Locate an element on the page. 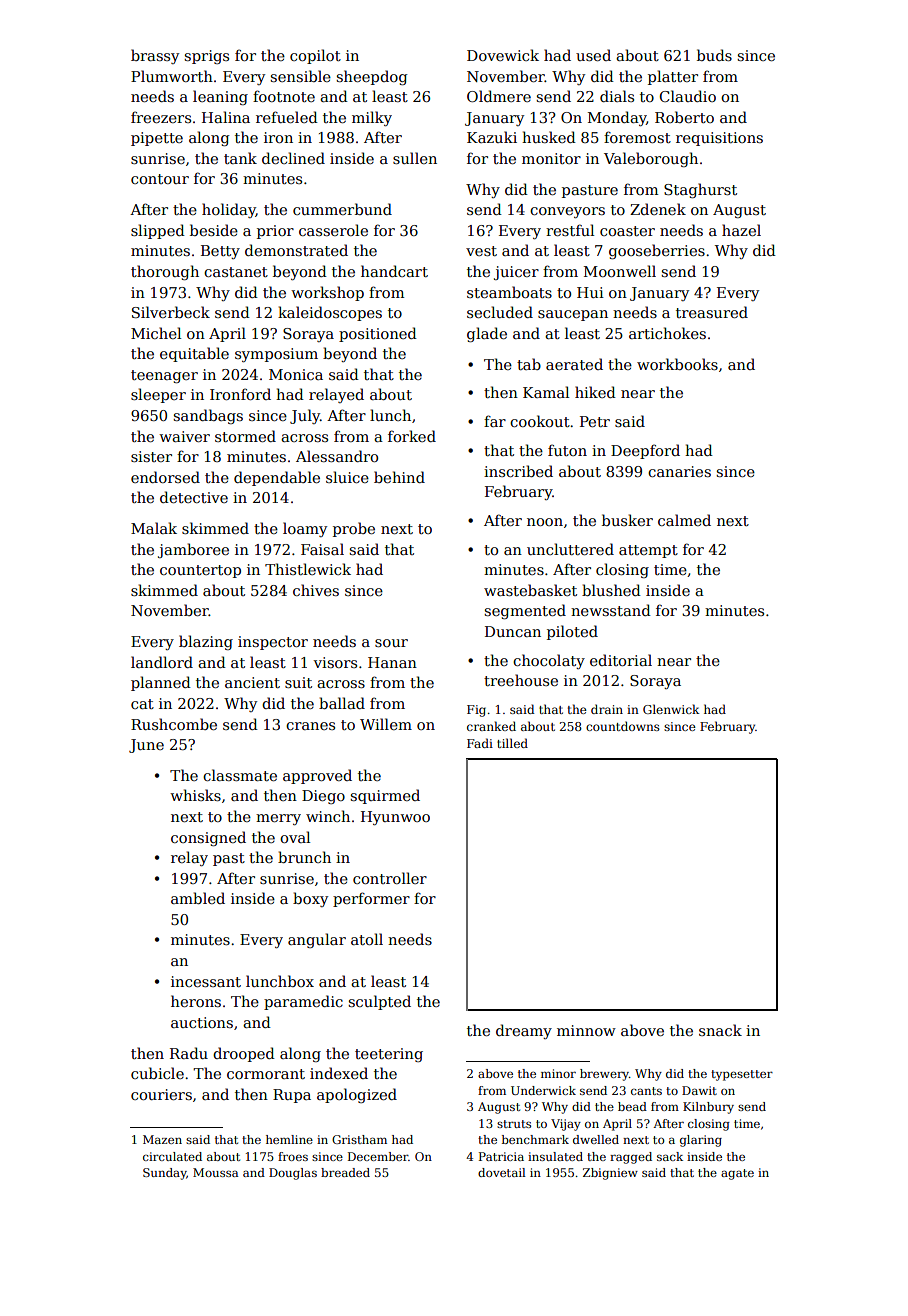 This document has height=1316, width=908. landlord is located at coordinates (162, 662).
